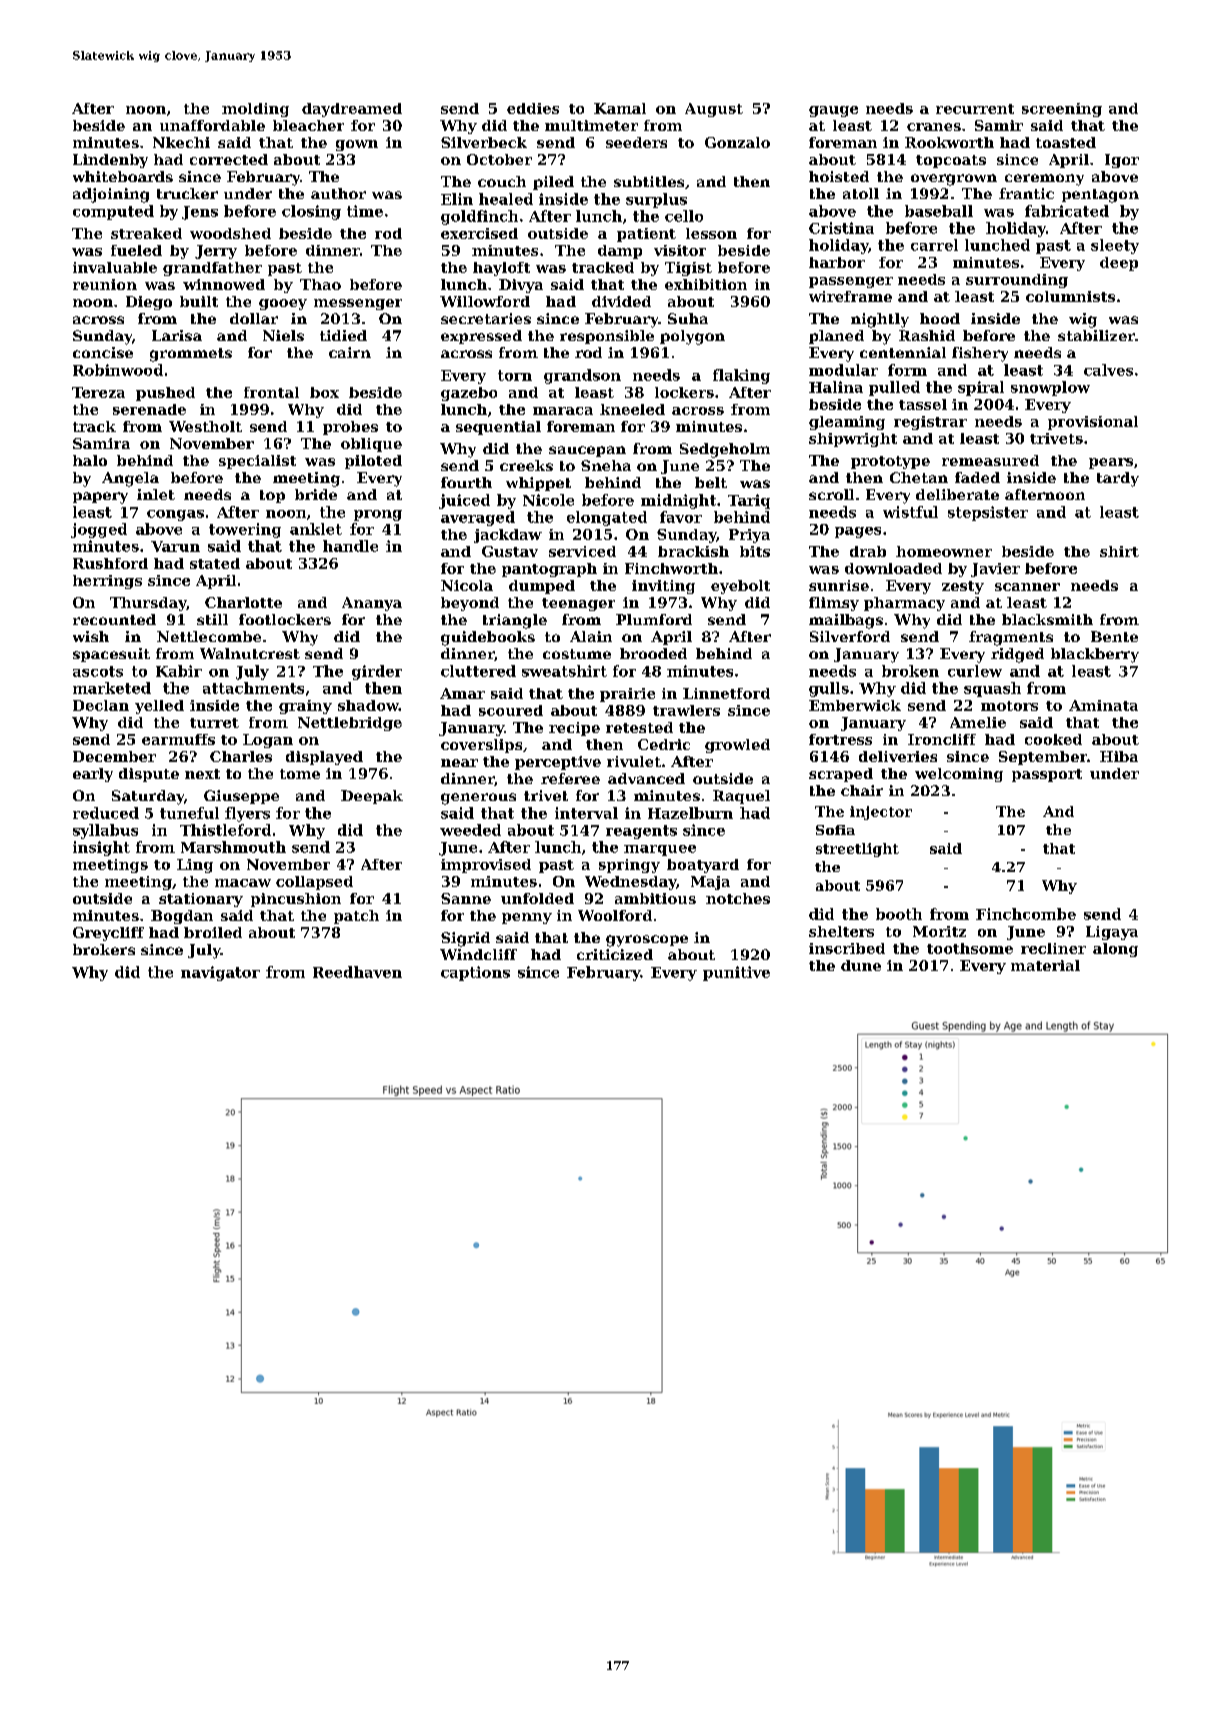 The height and width of the screenshot is (1712, 1211). What do you see at coordinates (479, 233) in the screenshot?
I see `exercised` at bounding box center [479, 233].
